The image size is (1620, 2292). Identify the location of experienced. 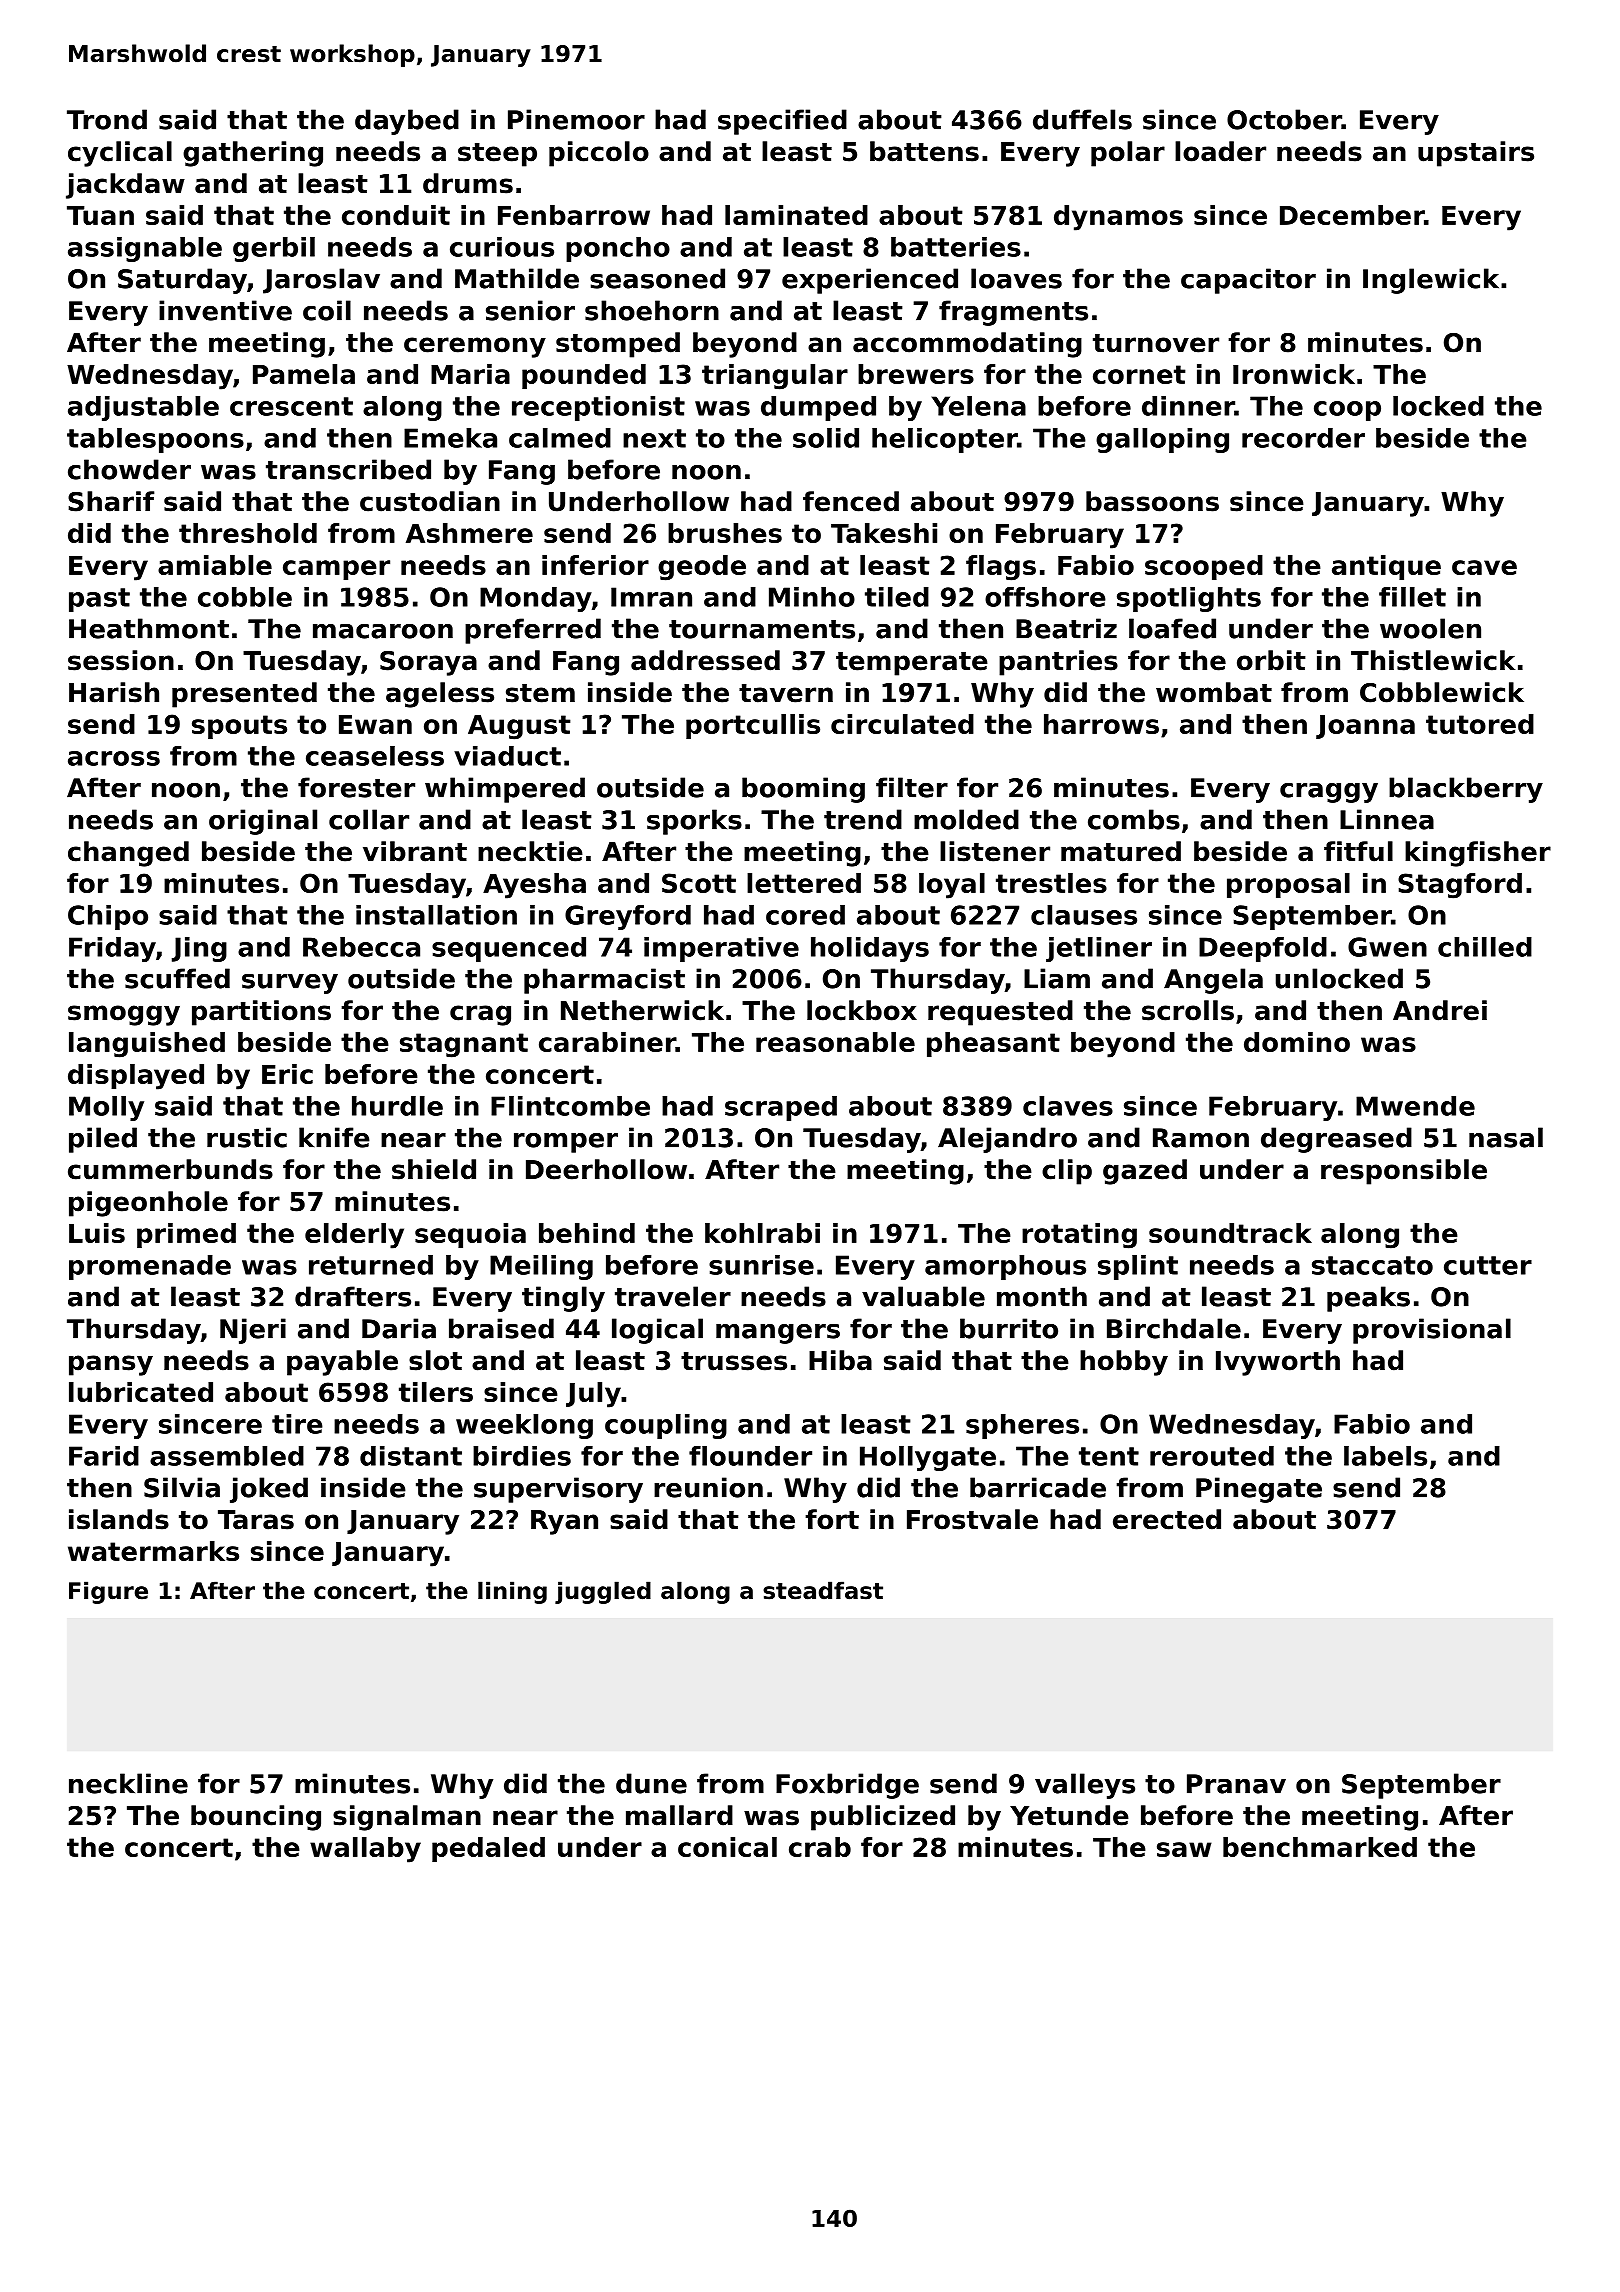
(870, 281).
